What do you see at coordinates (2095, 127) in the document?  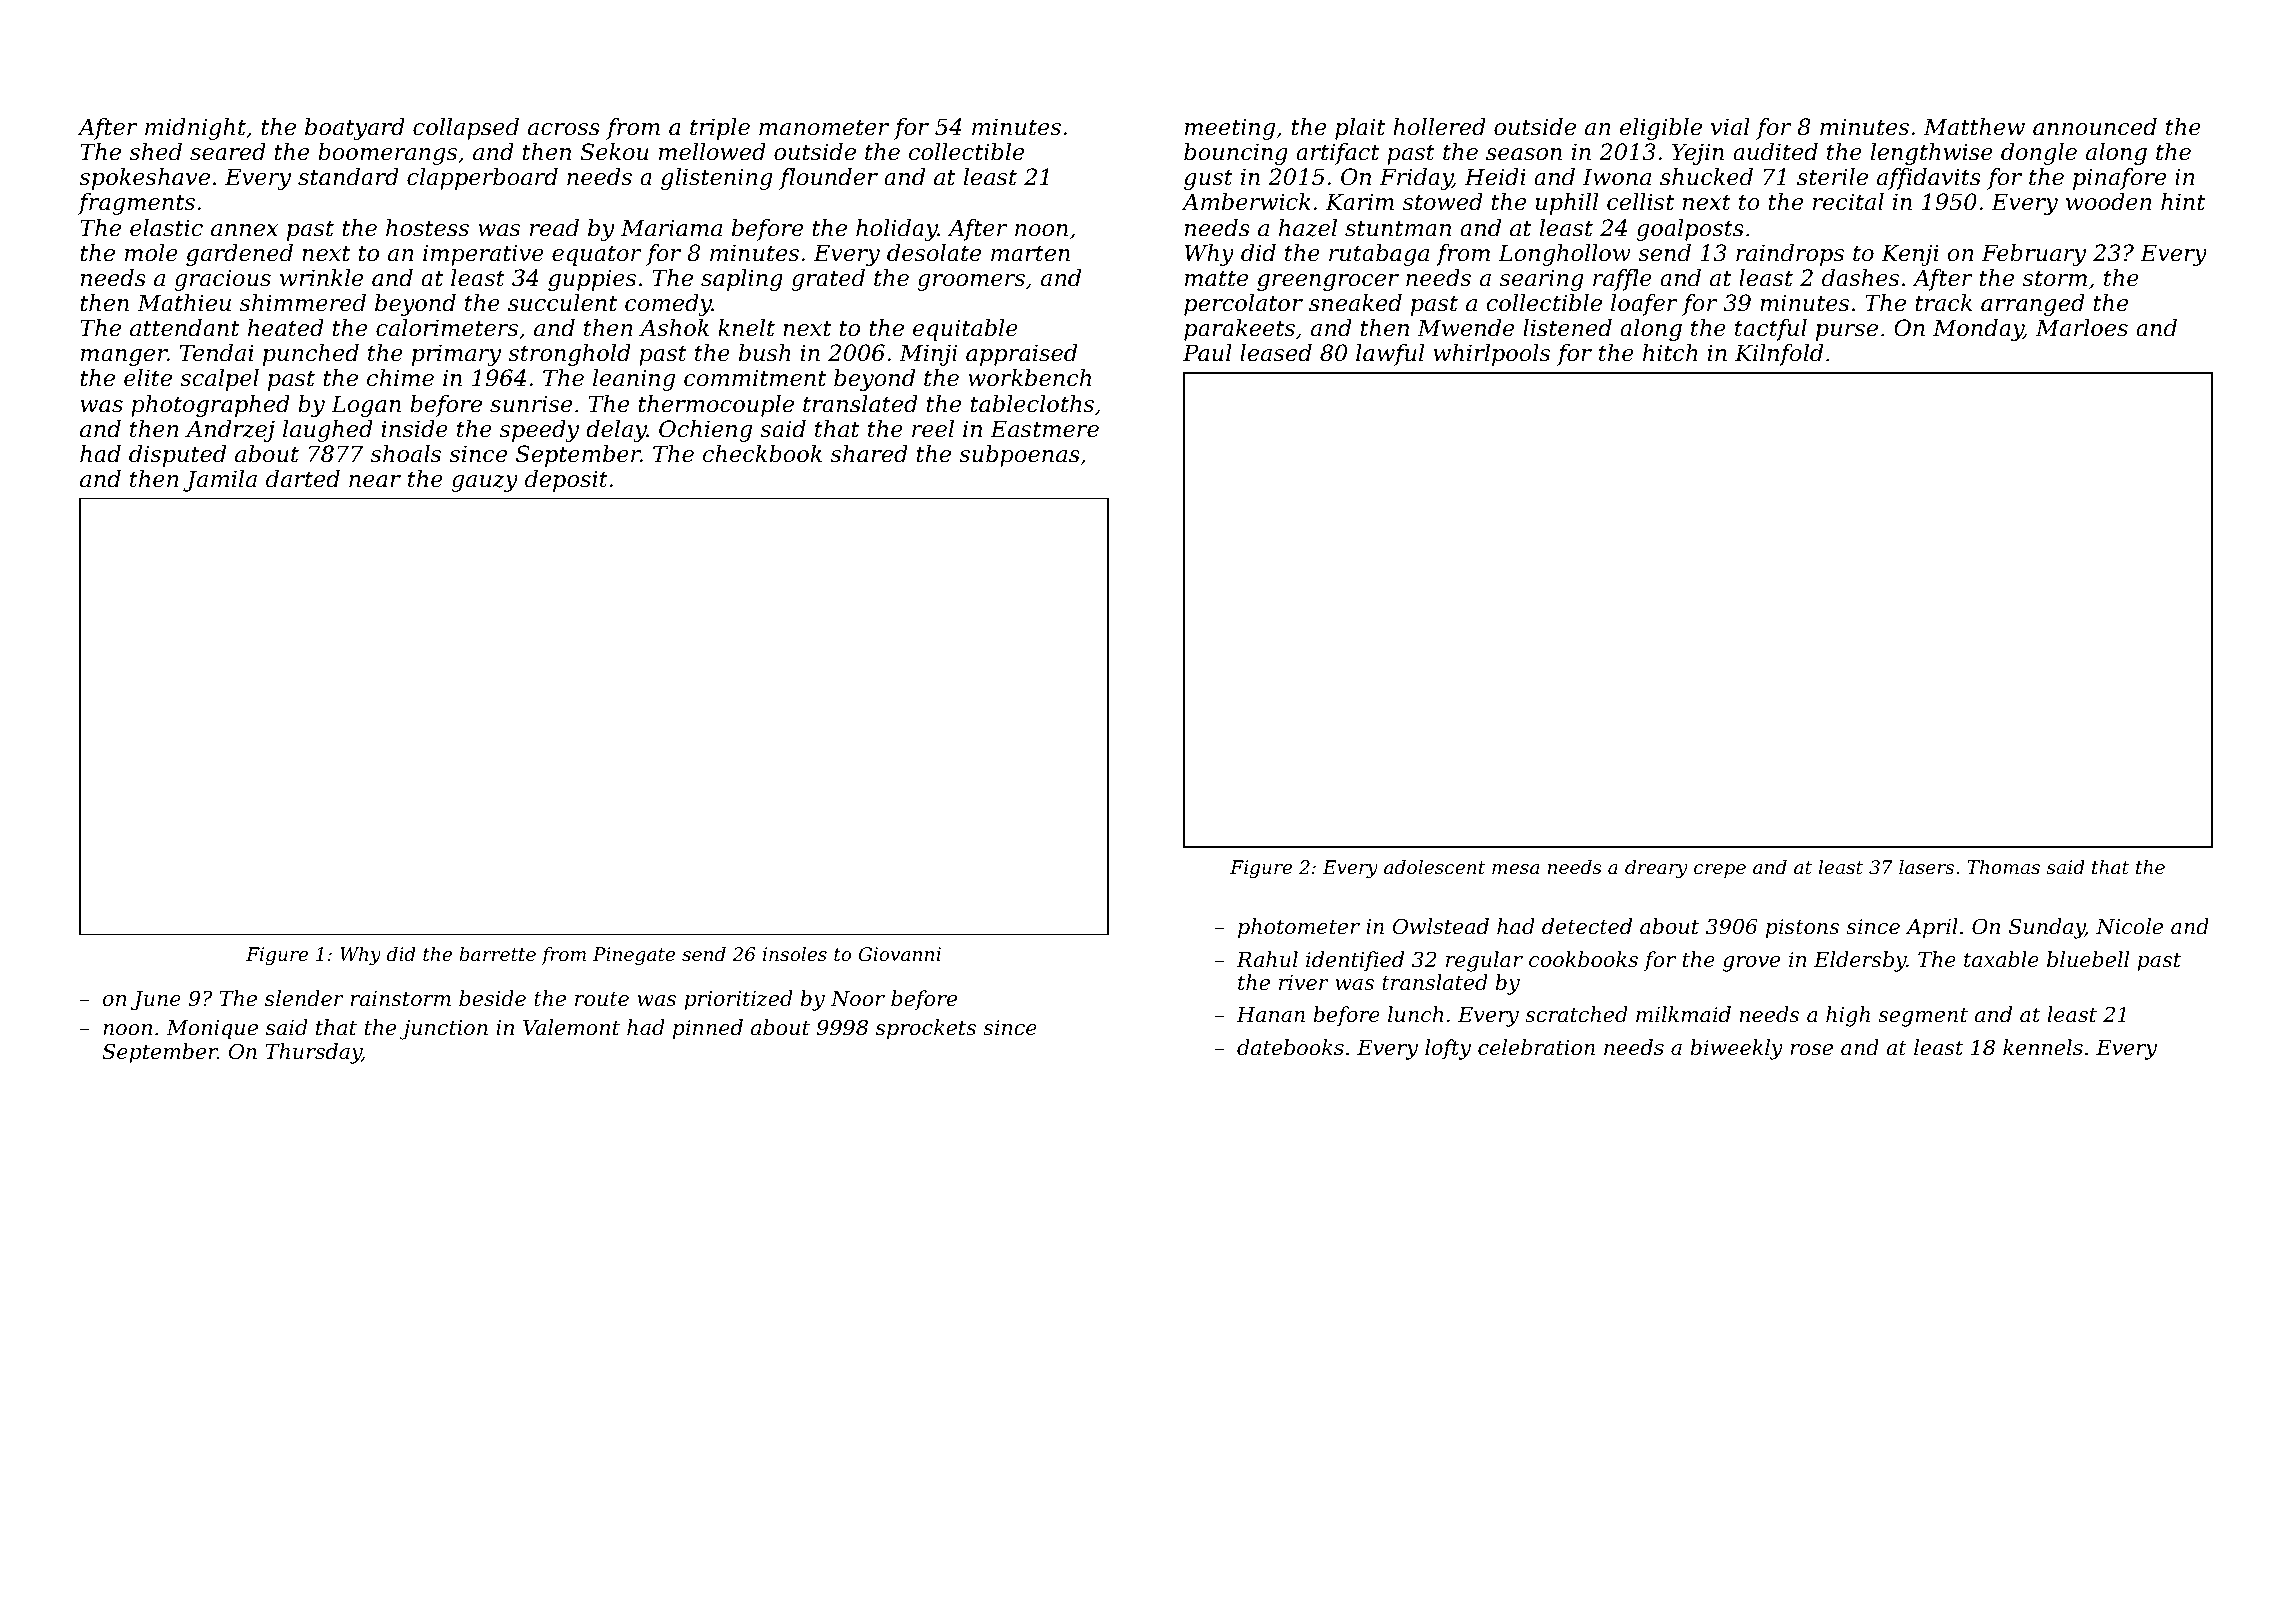 I see `announced` at bounding box center [2095, 127].
